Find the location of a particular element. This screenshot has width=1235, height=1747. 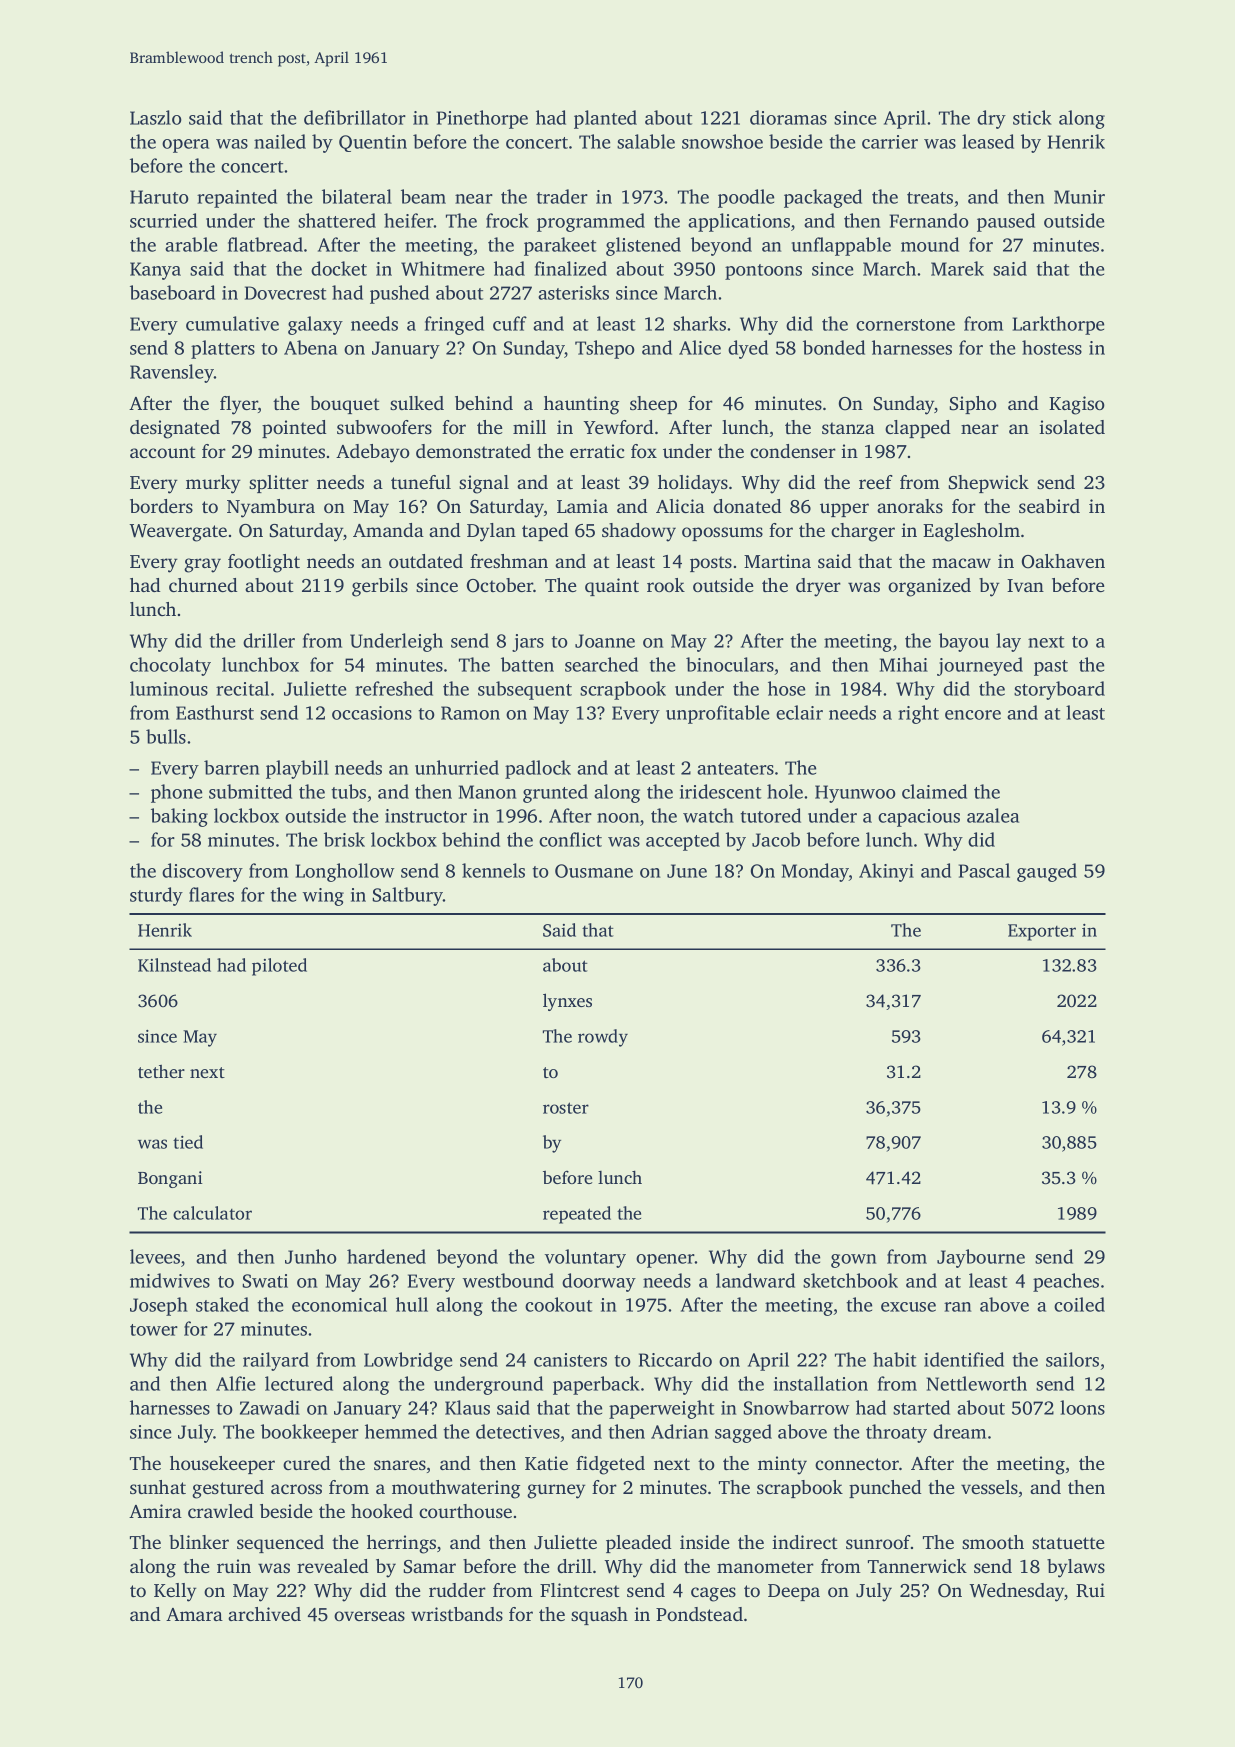

watch is located at coordinates (708, 815).
